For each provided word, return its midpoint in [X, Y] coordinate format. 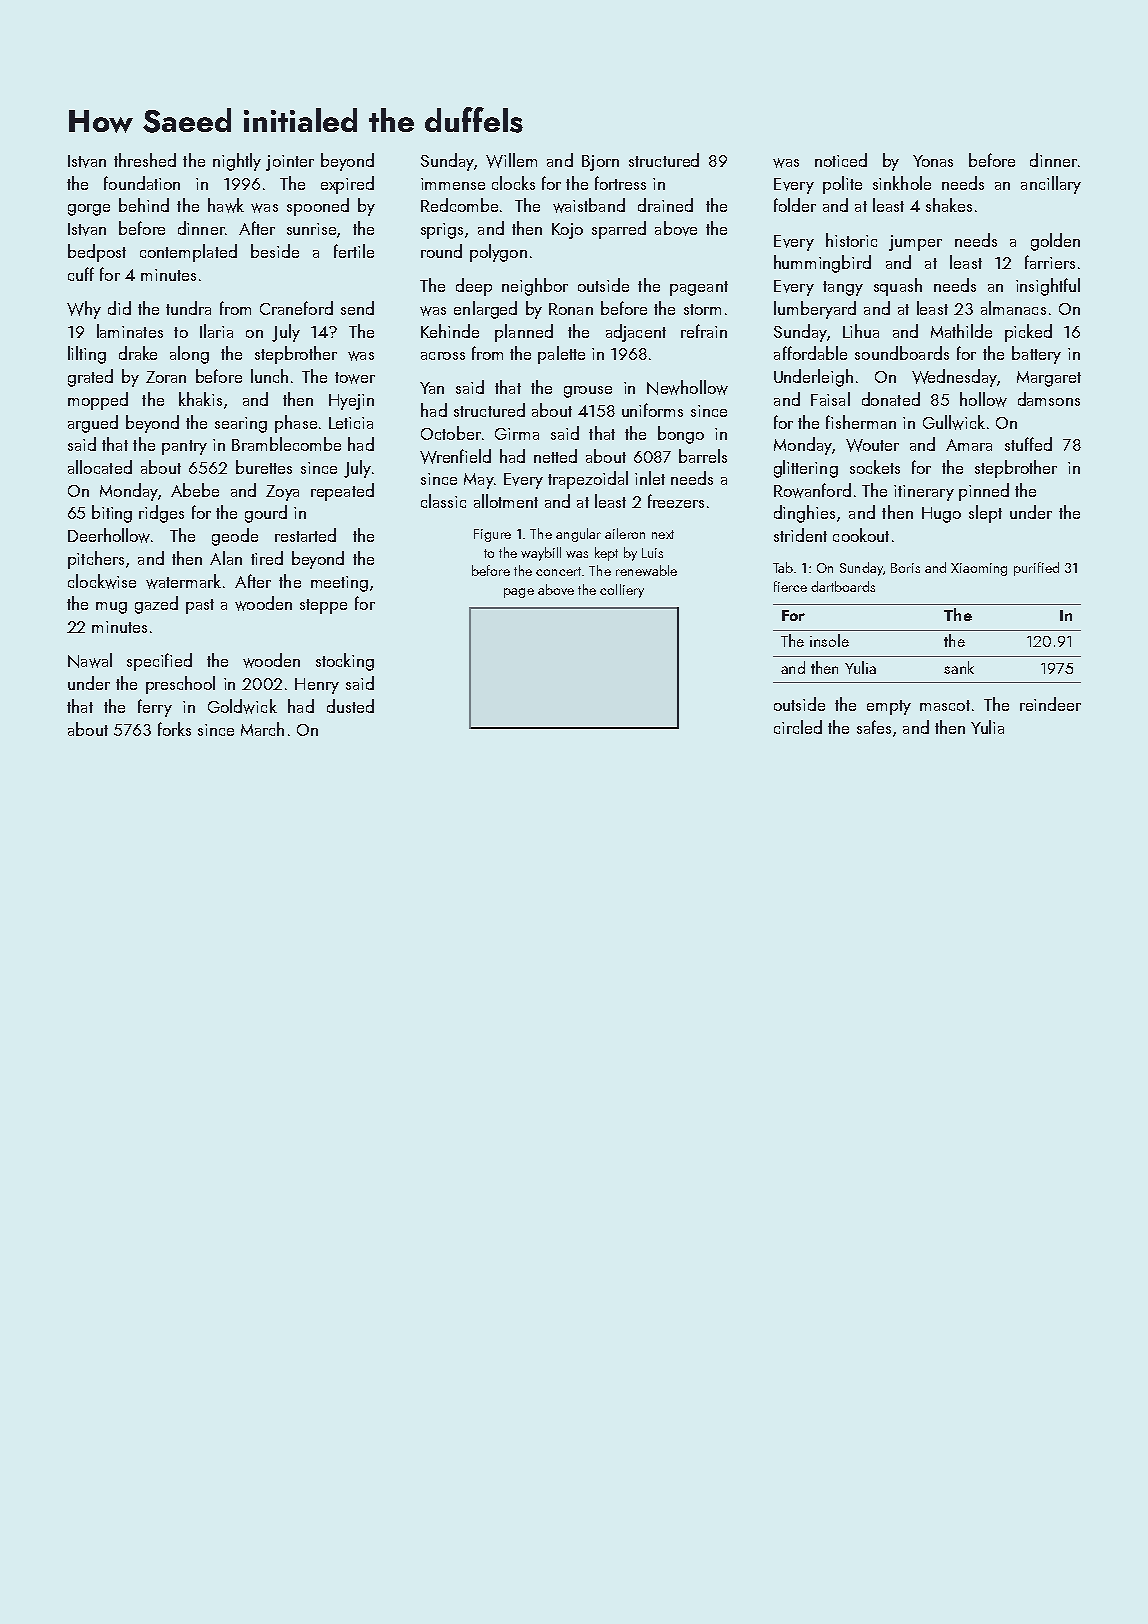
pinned [984, 492]
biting [112, 514]
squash [898, 287]
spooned [318, 207]
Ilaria [216, 331]
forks [174, 729]
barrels [703, 456]
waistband [589, 205]
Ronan [571, 309]
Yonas [933, 161]
